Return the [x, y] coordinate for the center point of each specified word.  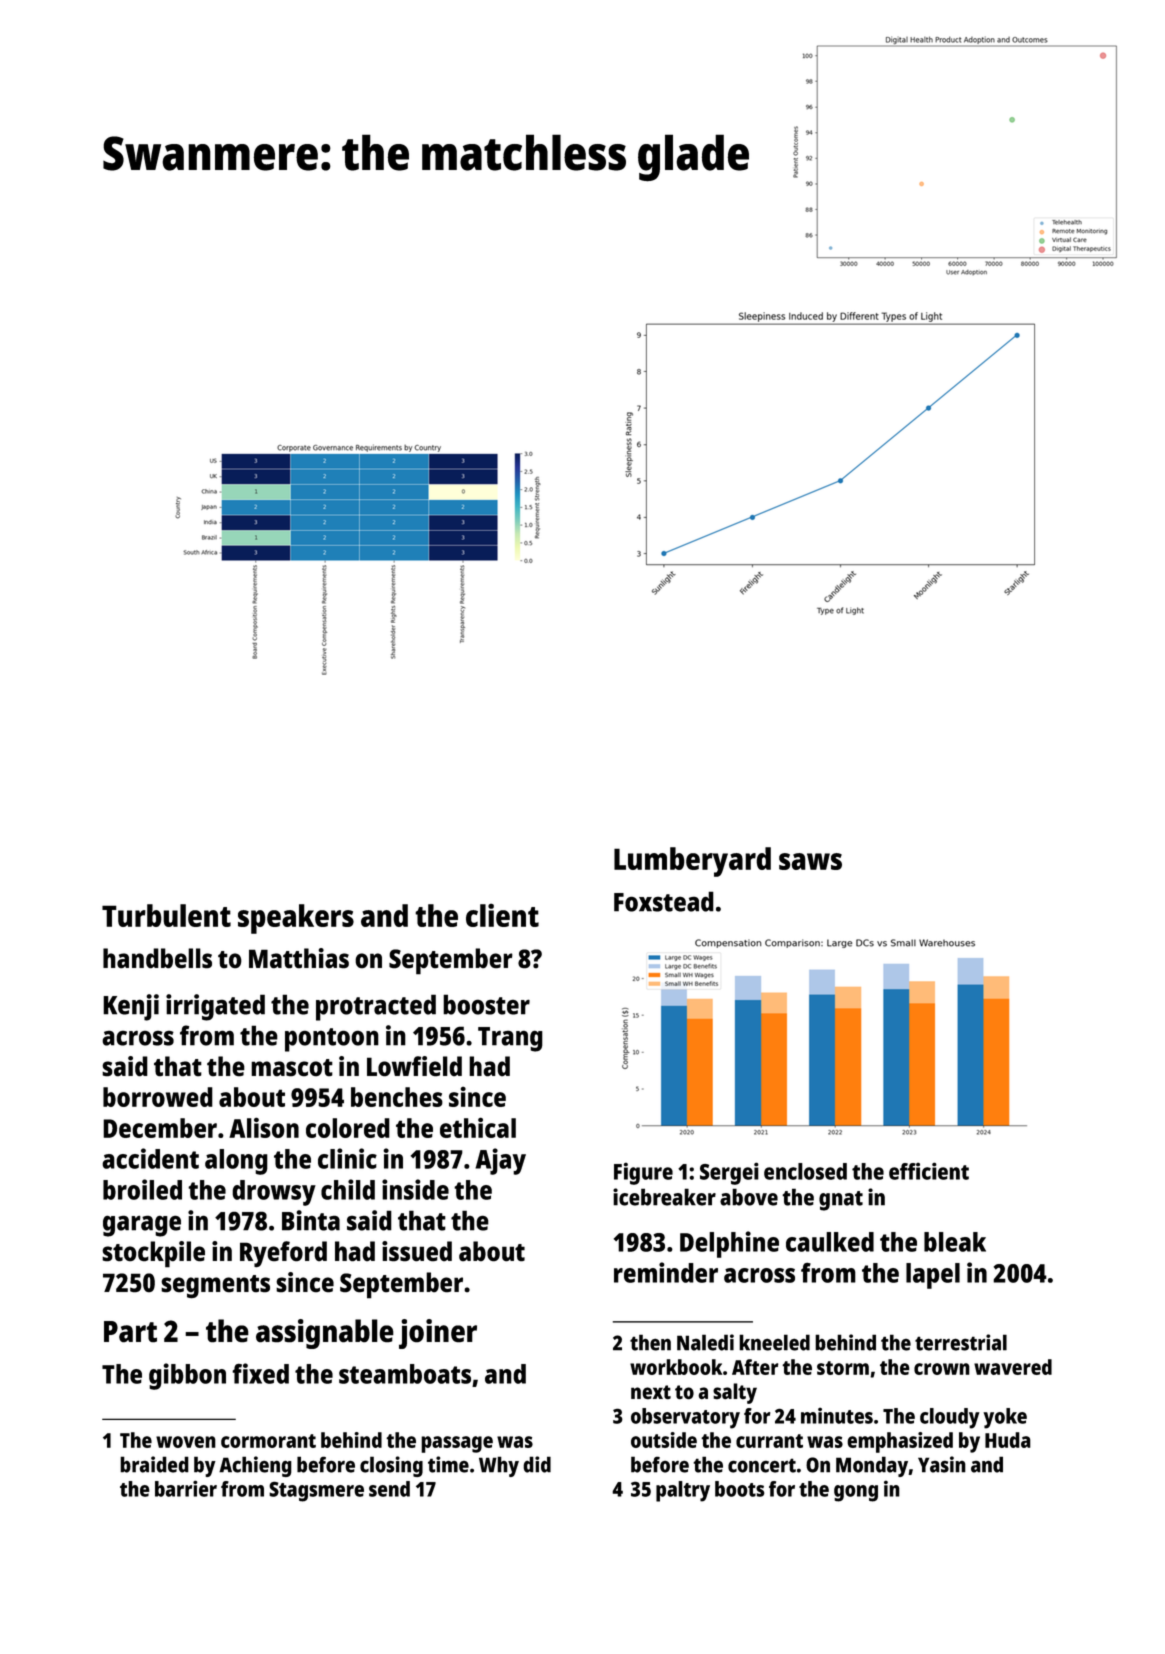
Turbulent [166, 915]
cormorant [268, 1441]
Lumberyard [692, 862]
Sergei [729, 1173]
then [650, 1342]
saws [810, 861]
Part [130, 1332]
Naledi [705, 1342]
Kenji [131, 1007]
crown [942, 1369]
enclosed [805, 1171]
